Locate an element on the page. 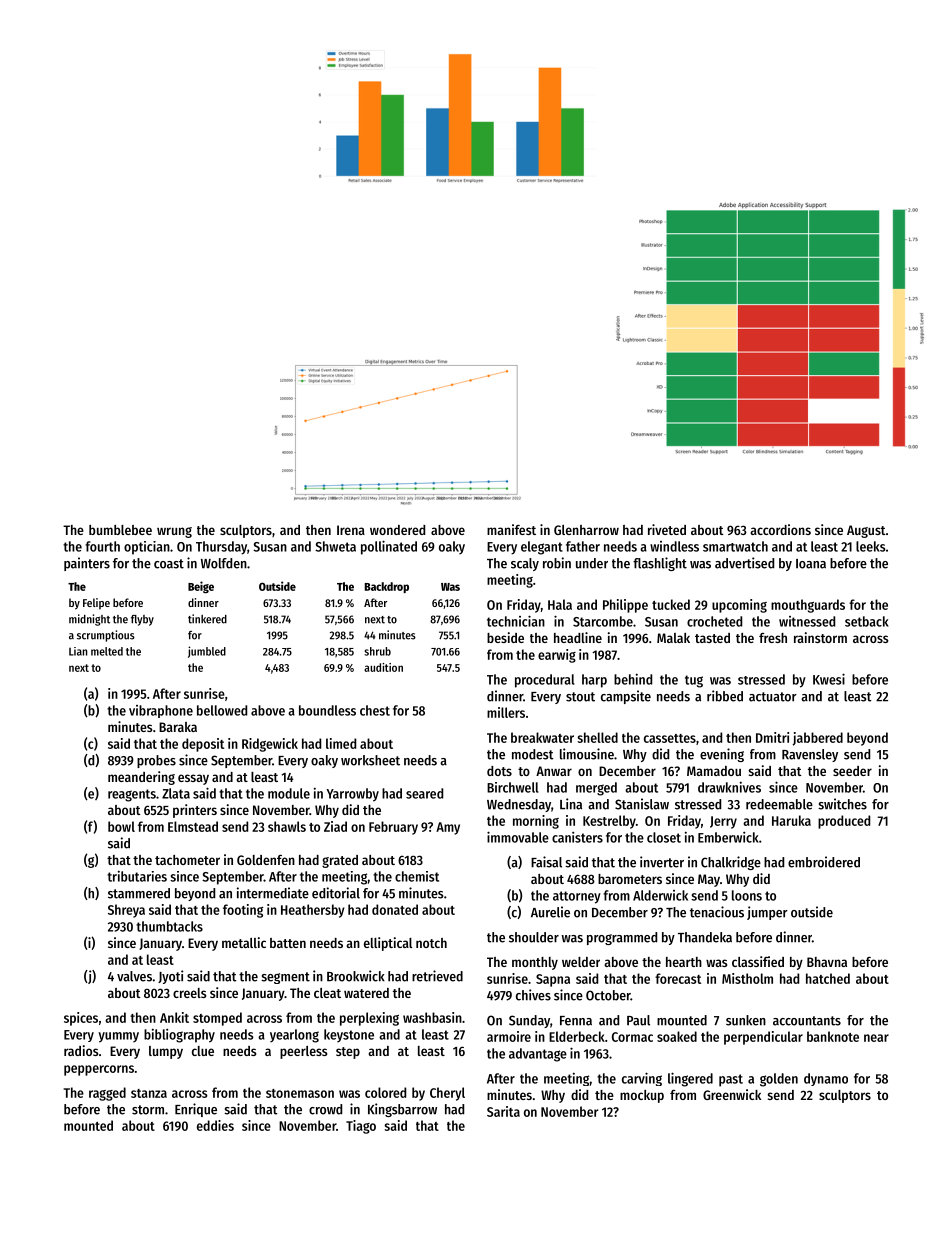  Birchwell is located at coordinates (513, 787).
